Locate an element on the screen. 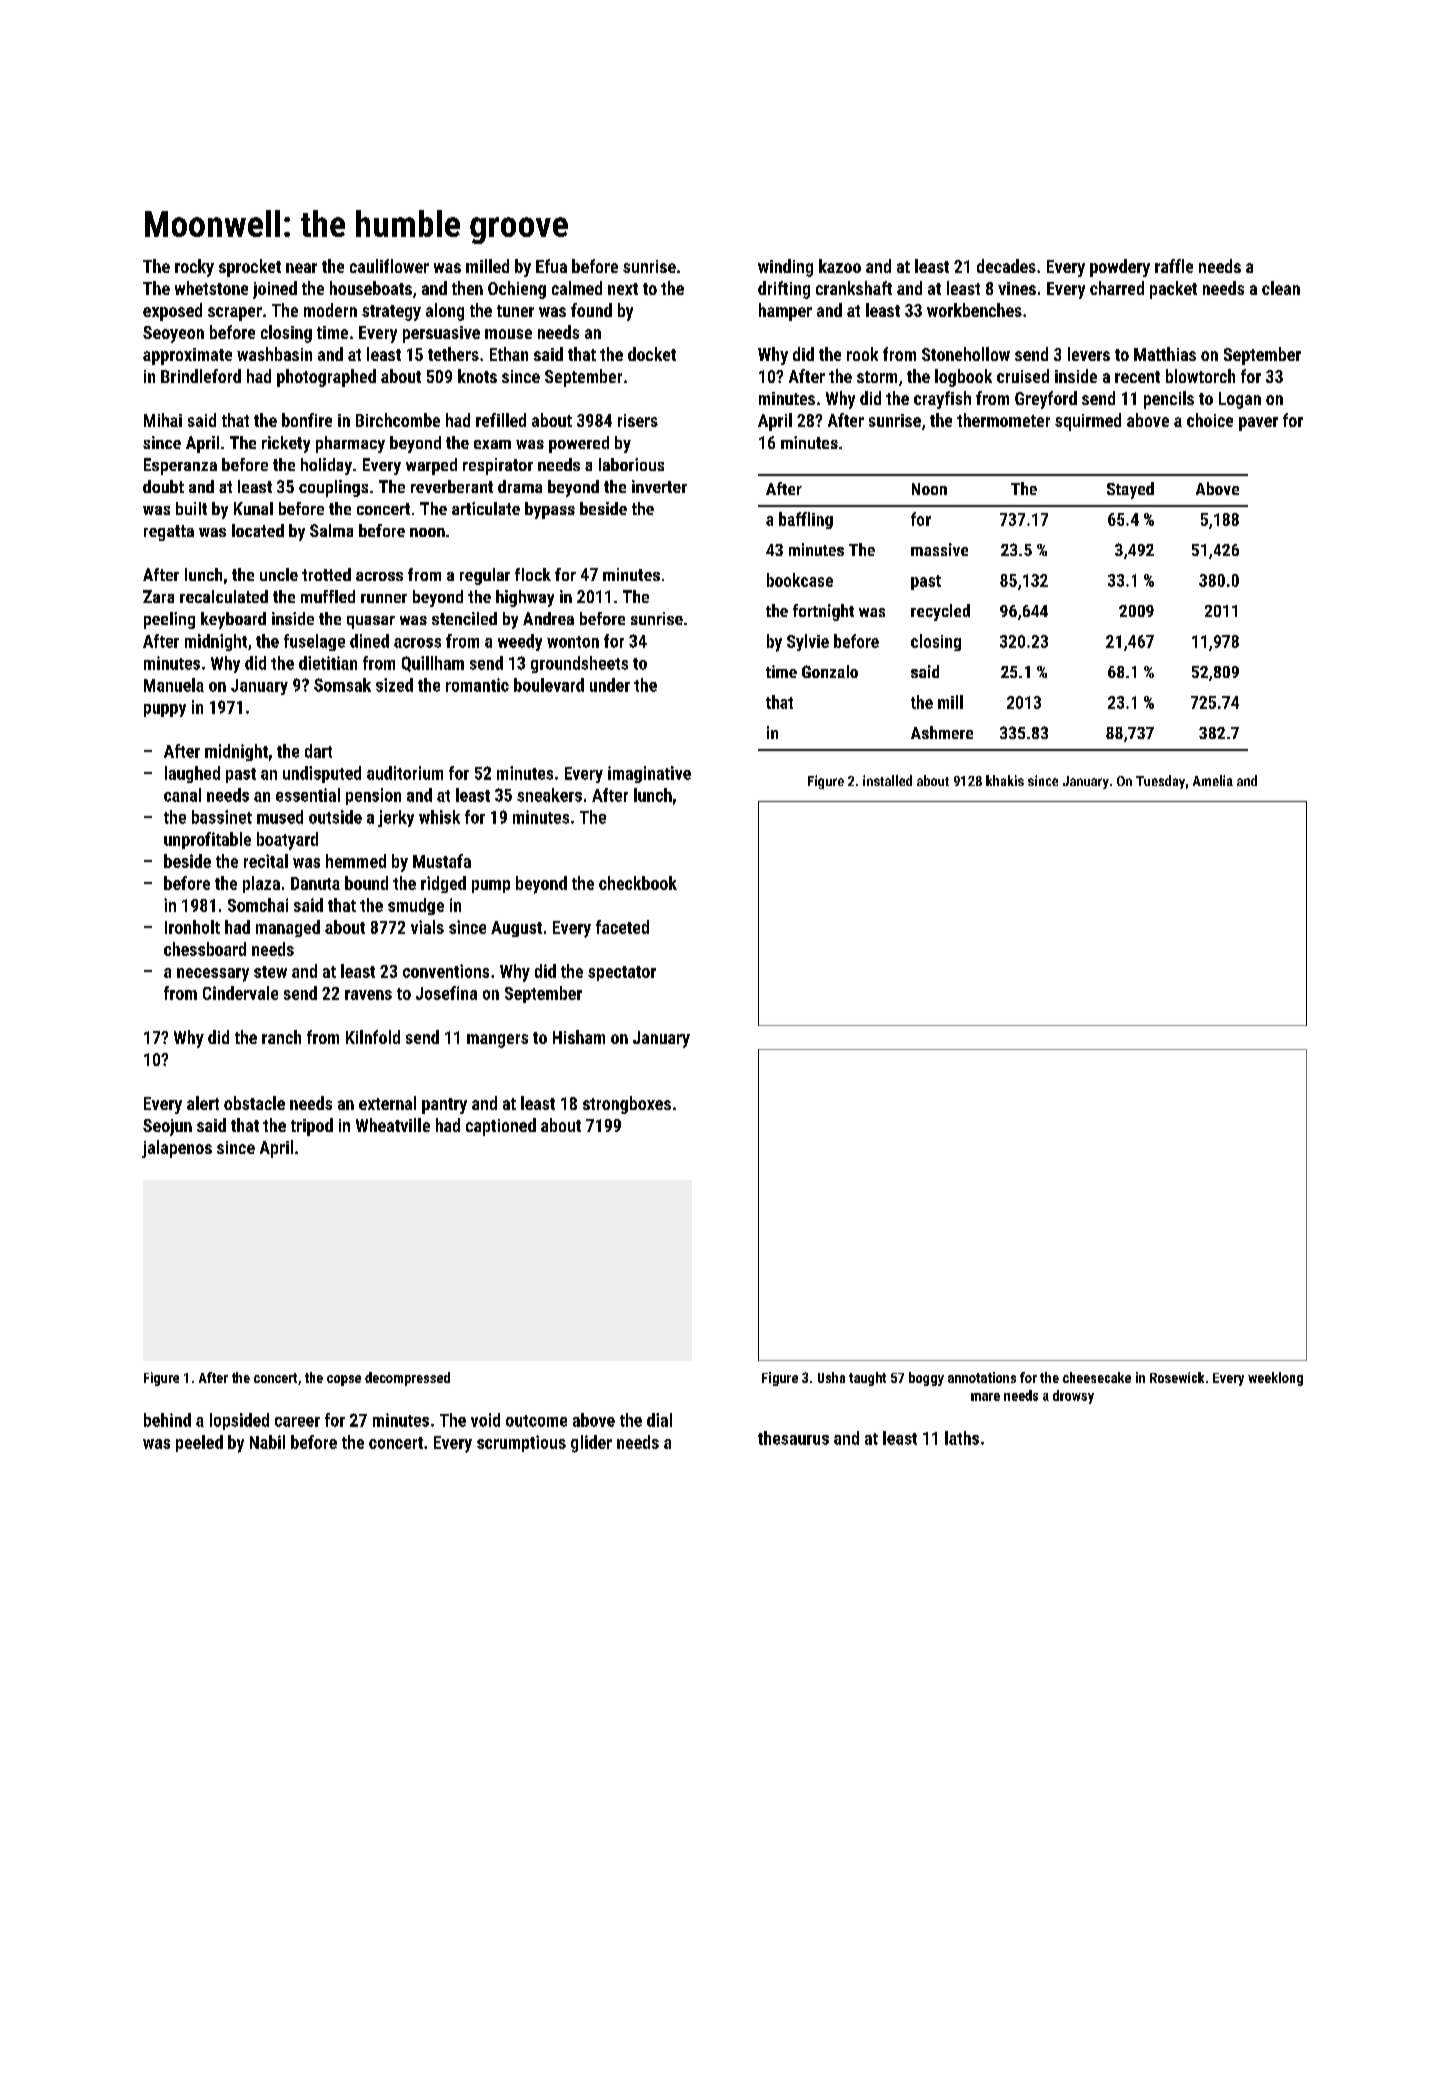 This screenshot has height=2100, width=1450. paver is located at coordinates (1258, 424).
